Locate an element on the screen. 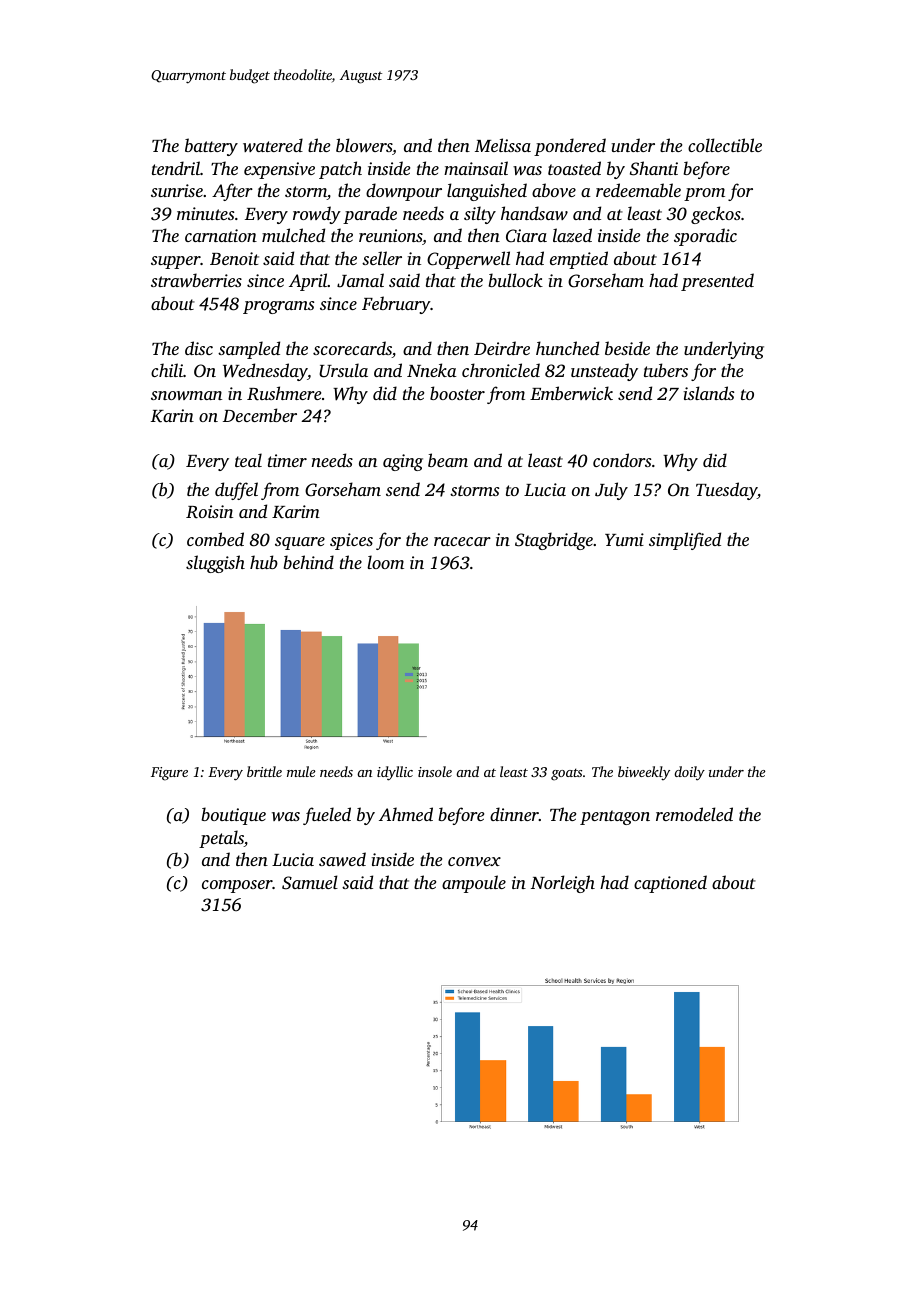 The height and width of the screenshot is (1311, 924). strawberries is located at coordinates (196, 280).
